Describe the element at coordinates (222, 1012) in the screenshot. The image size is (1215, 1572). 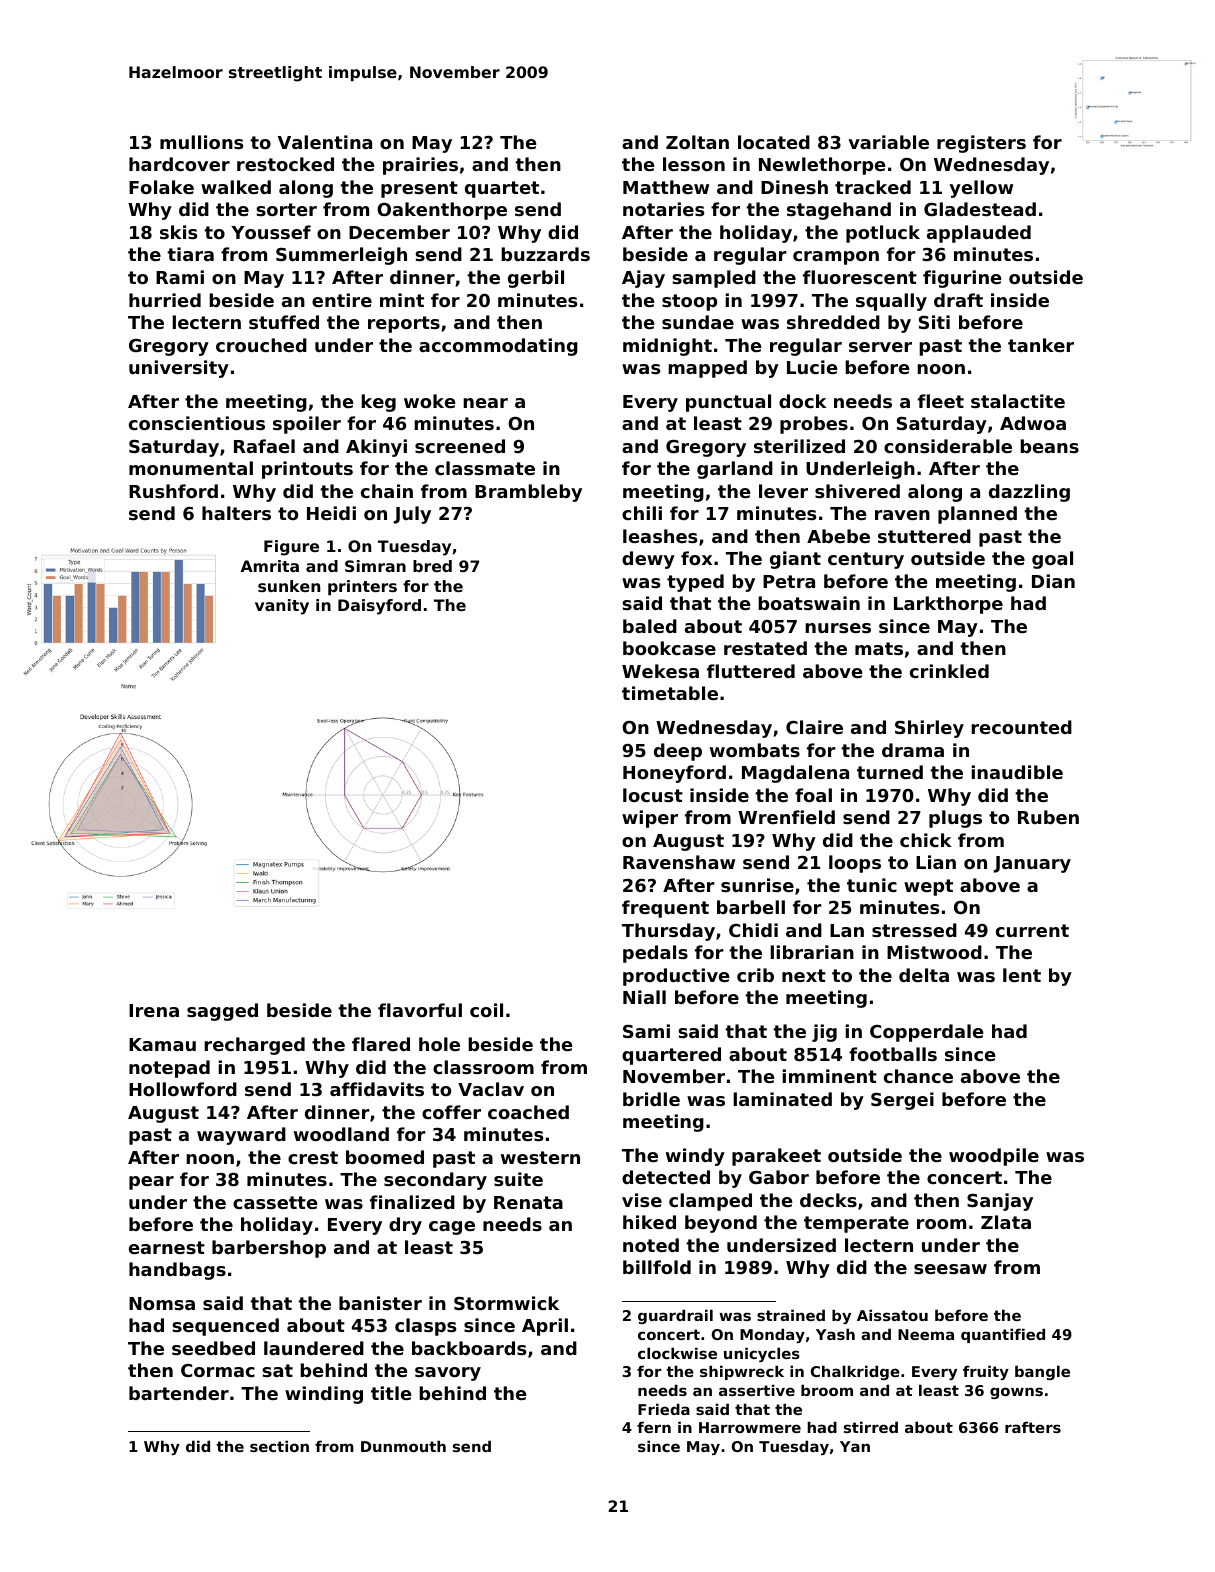
I see `sagged` at that location.
